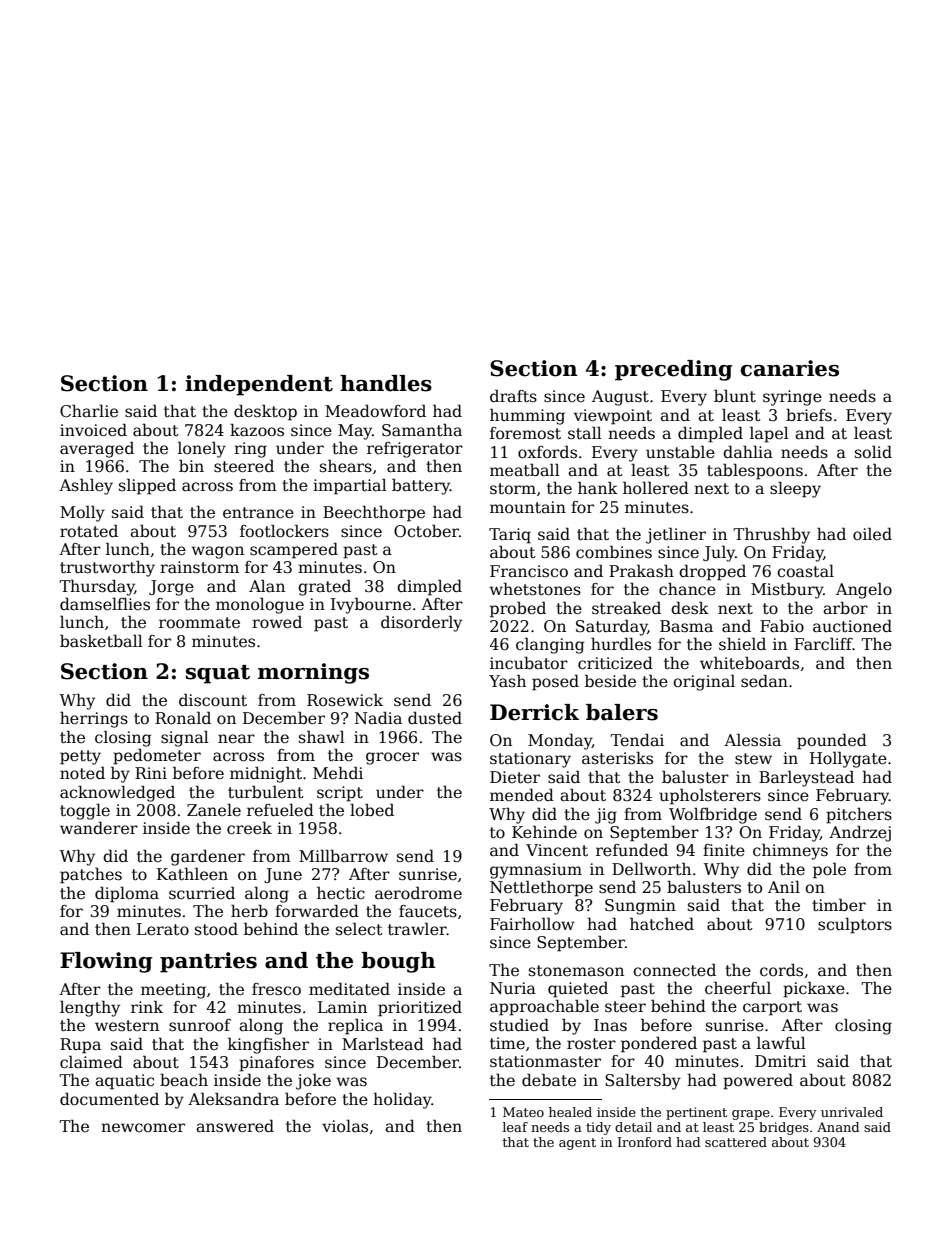 The width and height of the document is (952, 1233). Describe the element at coordinates (426, 531) in the document. I see `October` at that location.
